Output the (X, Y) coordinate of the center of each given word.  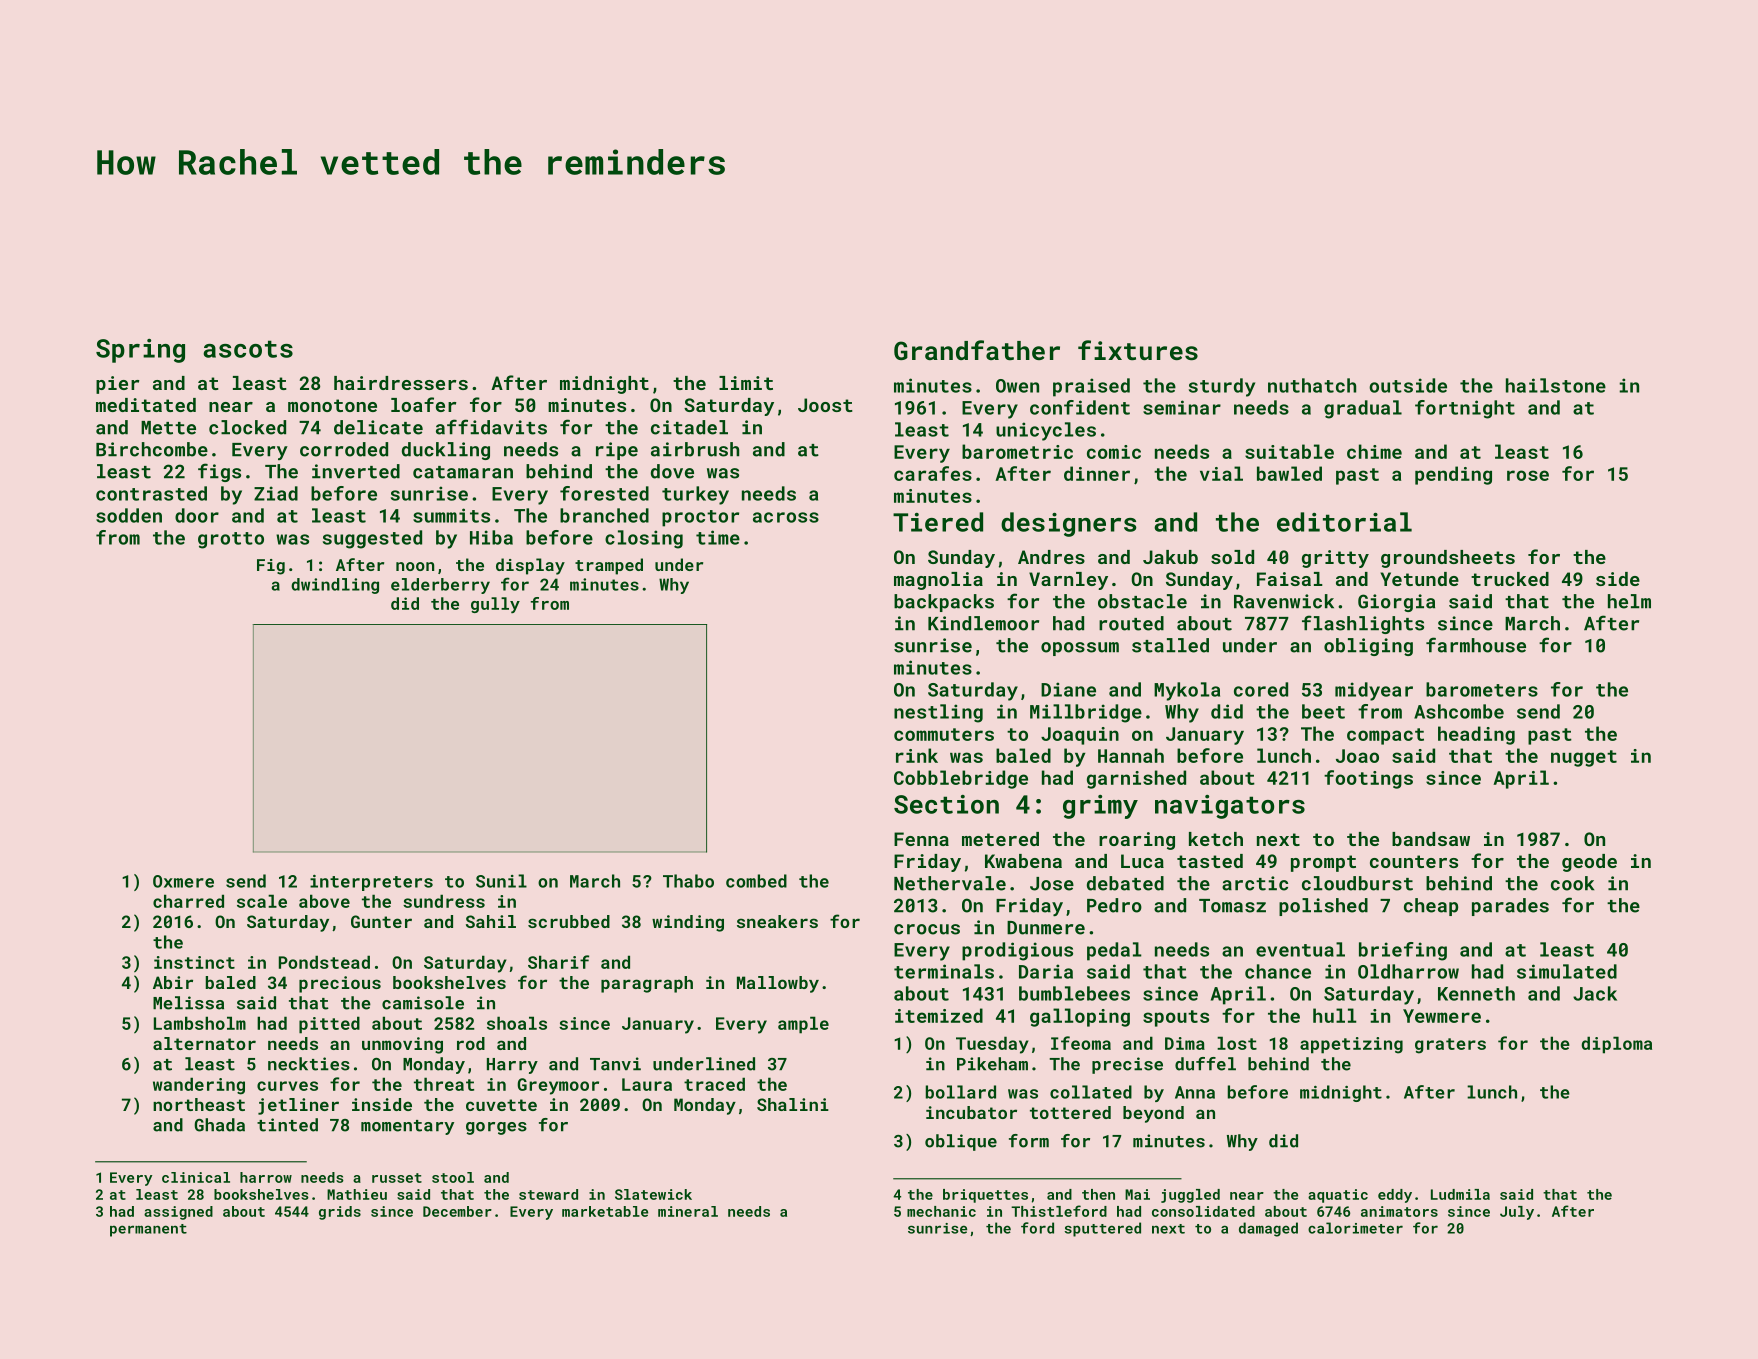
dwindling (335, 586)
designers (1069, 524)
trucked (1510, 579)
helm (1629, 601)
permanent (148, 1230)
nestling (938, 713)
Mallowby (778, 984)
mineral (688, 1211)
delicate (378, 427)
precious (340, 984)
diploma (1616, 1045)
